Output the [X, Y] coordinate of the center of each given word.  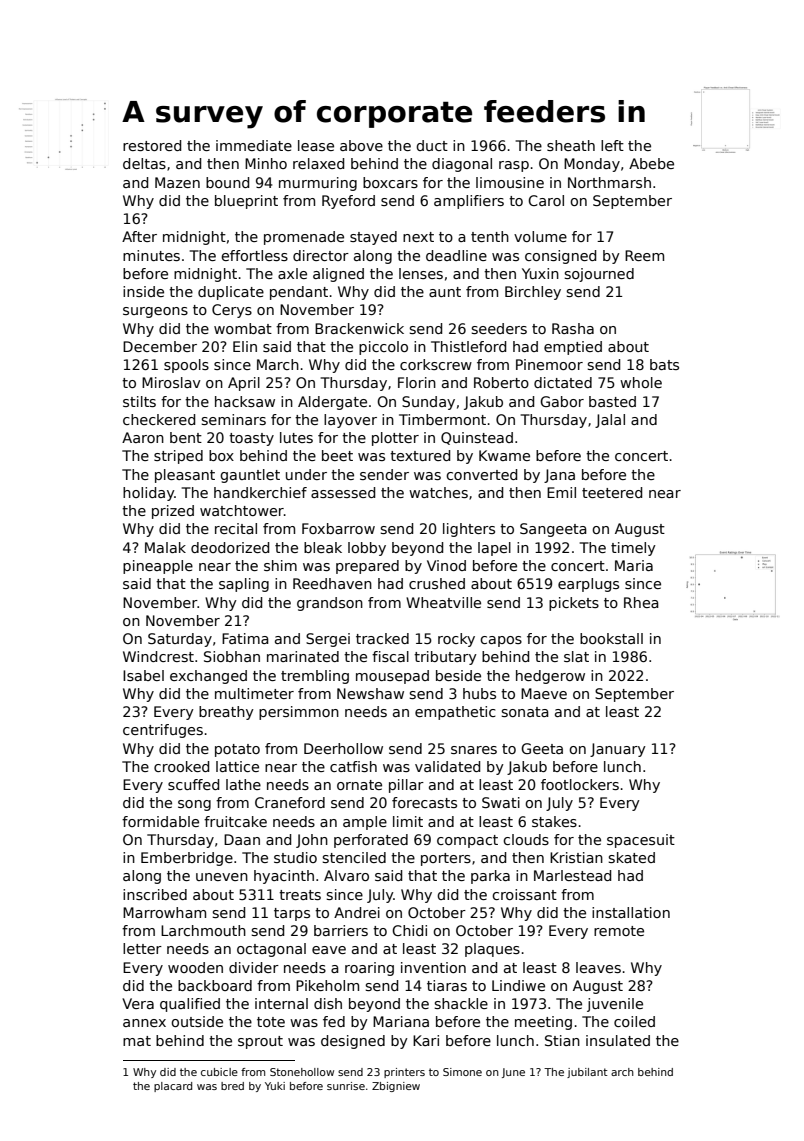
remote [619, 931]
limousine [510, 182]
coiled [634, 1021]
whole [641, 382]
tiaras [447, 985]
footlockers [580, 784]
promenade [304, 238]
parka [490, 877]
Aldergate [332, 403]
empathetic [455, 713]
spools [186, 366]
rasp [514, 166]
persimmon [299, 713]
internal [281, 1003]
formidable [160, 821]
